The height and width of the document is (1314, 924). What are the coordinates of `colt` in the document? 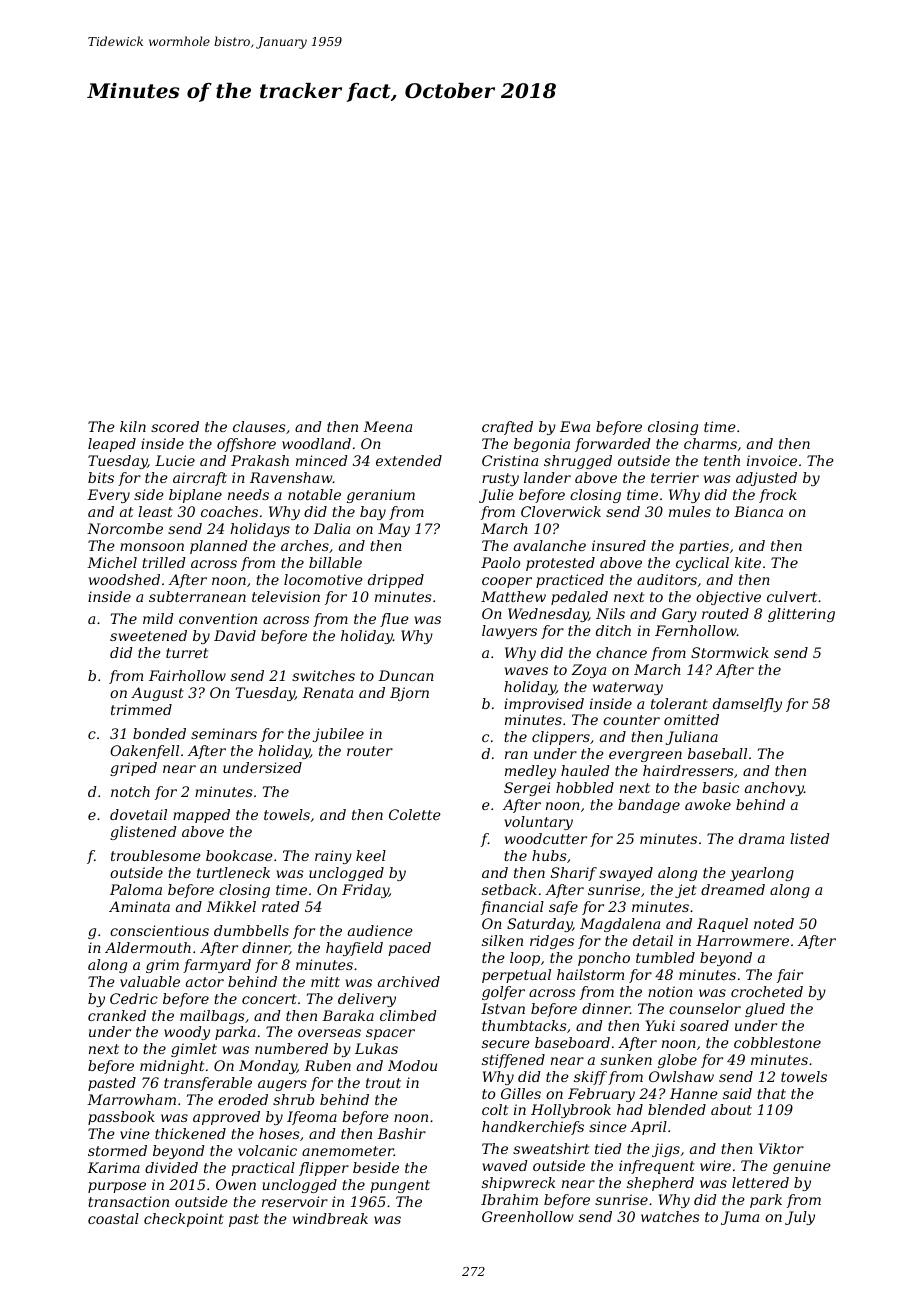 It's located at (495, 1109).
